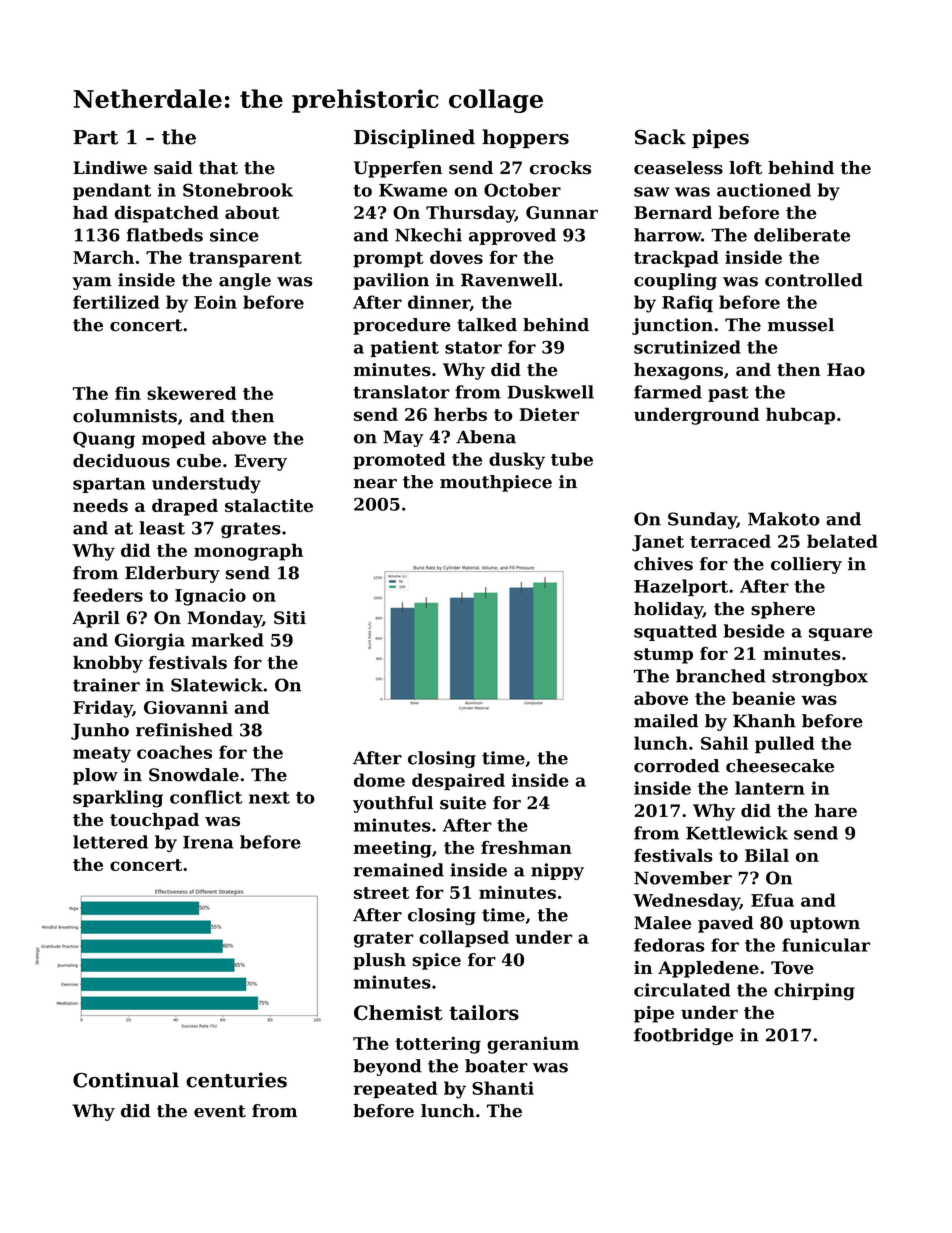  Describe the element at coordinates (236, 1080) in the screenshot. I see `centuries` at that location.
